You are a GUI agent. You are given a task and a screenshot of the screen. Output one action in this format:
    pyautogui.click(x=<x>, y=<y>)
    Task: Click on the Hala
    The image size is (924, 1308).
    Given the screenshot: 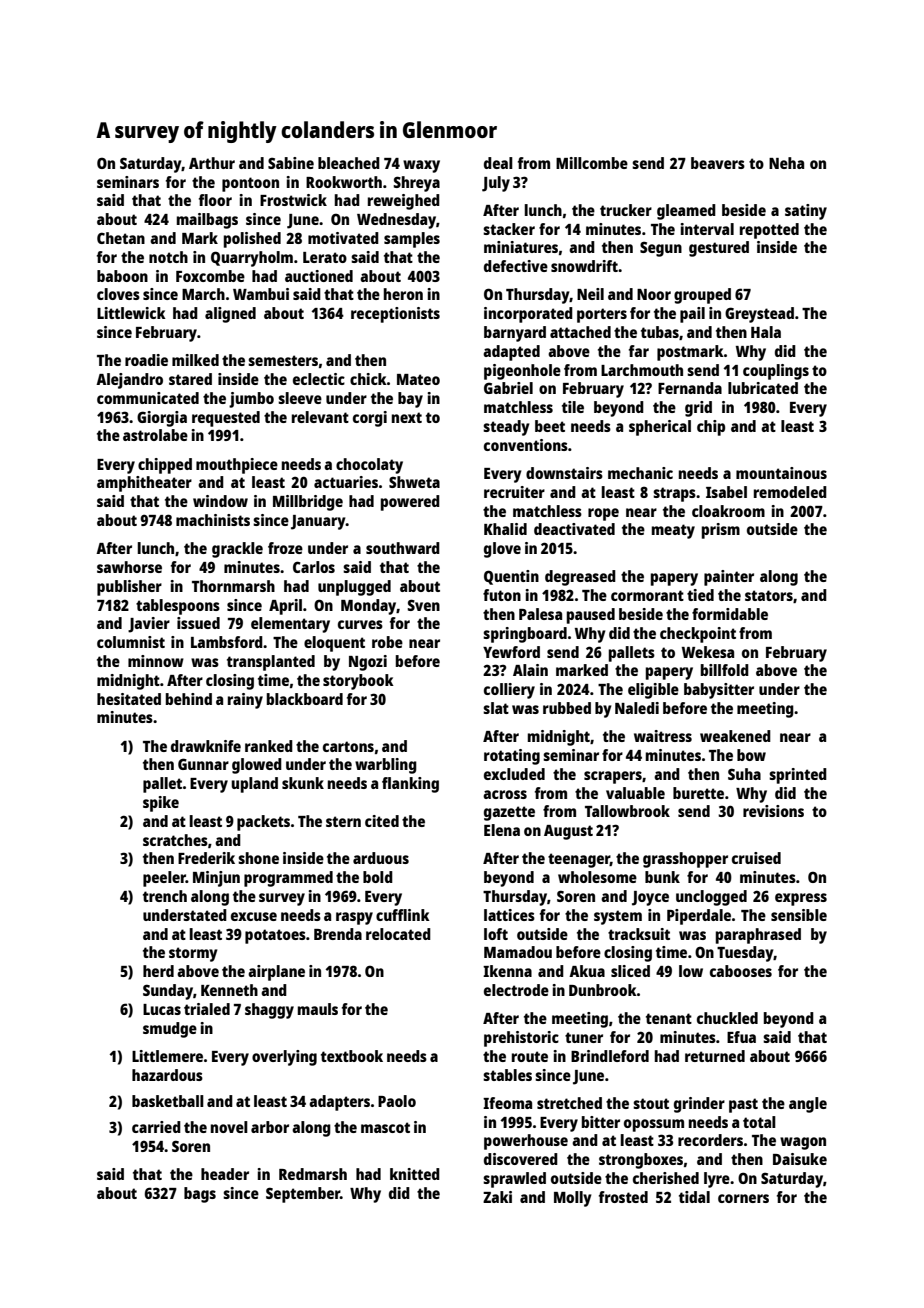 What is the action you would take?
    pyautogui.click(x=766, y=332)
